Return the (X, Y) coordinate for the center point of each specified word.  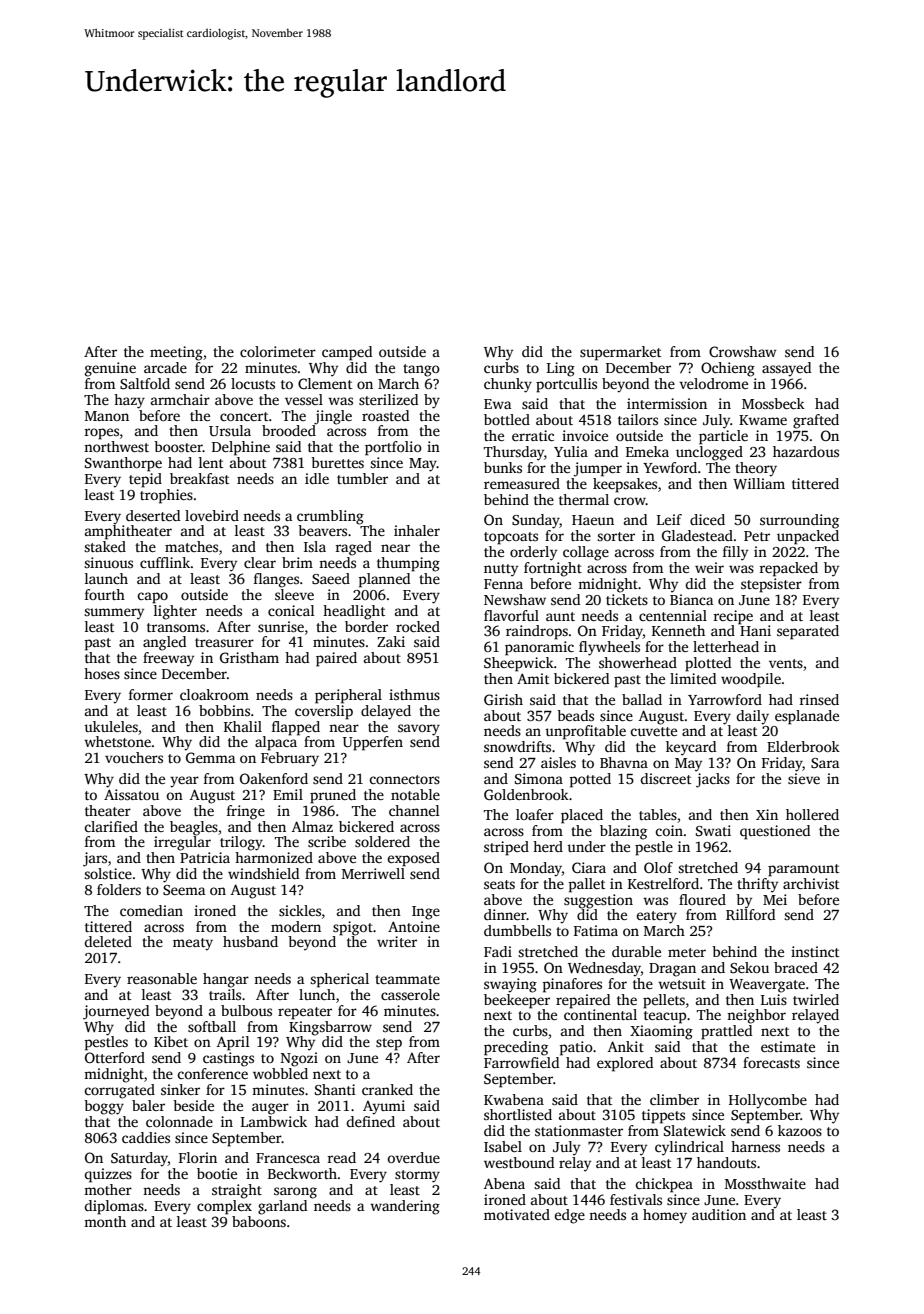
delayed (386, 712)
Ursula (230, 430)
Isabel (503, 1146)
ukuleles (111, 726)
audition (719, 1214)
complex (224, 1207)
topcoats (511, 538)
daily (752, 717)
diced (707, 519)
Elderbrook (803, 746)
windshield (263, 873)
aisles (558, 762)
